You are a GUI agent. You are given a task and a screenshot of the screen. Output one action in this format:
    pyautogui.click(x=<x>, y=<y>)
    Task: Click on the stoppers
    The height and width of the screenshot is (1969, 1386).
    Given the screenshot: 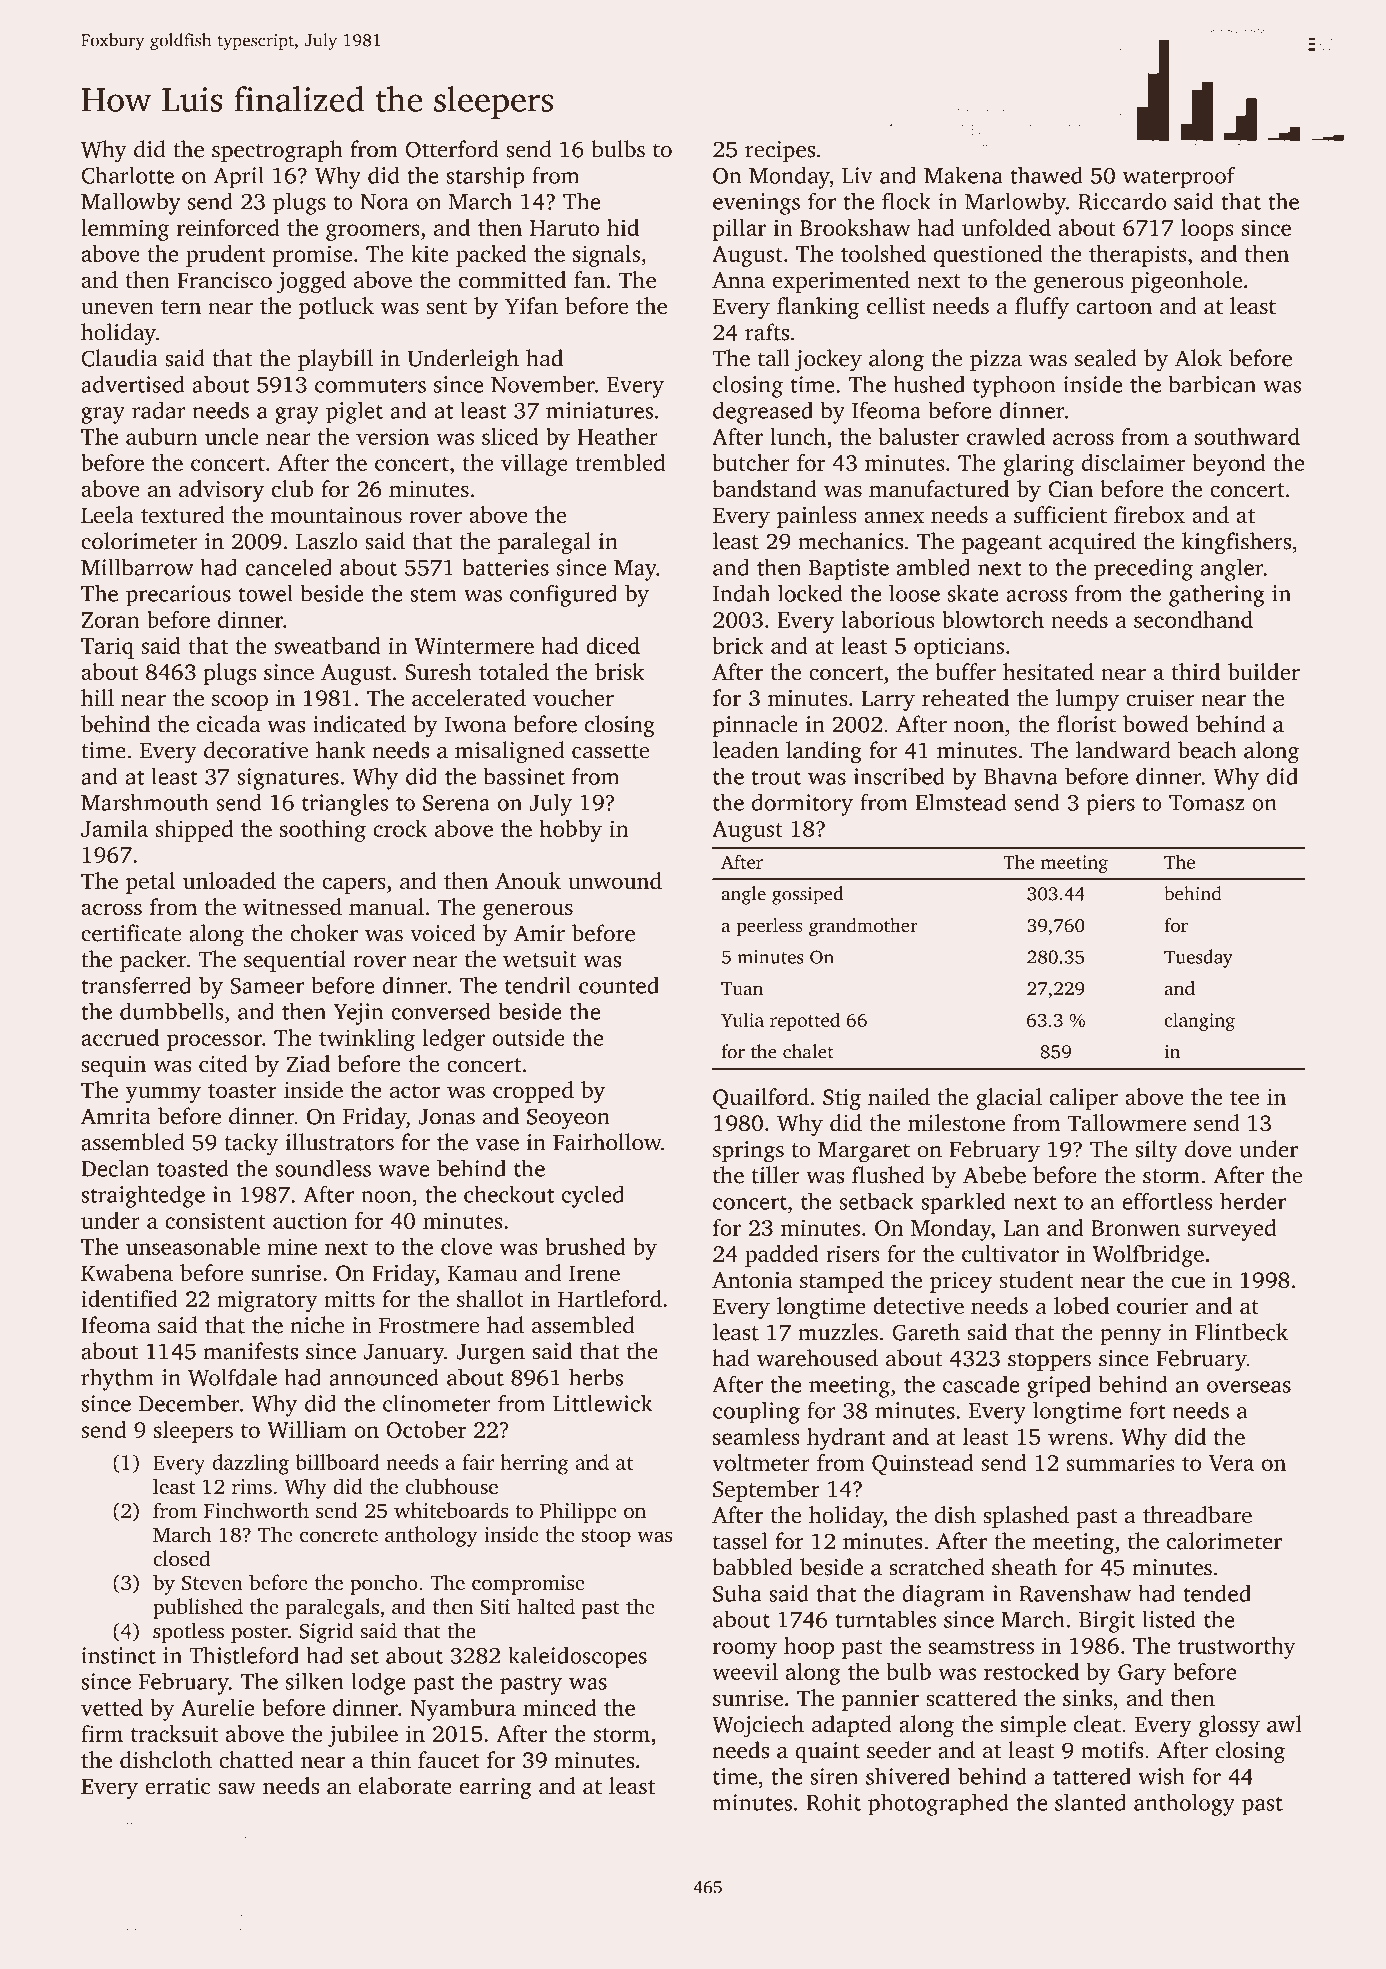 What is the action you would take?
    pyautogui.click(x=1049, y=1361)
